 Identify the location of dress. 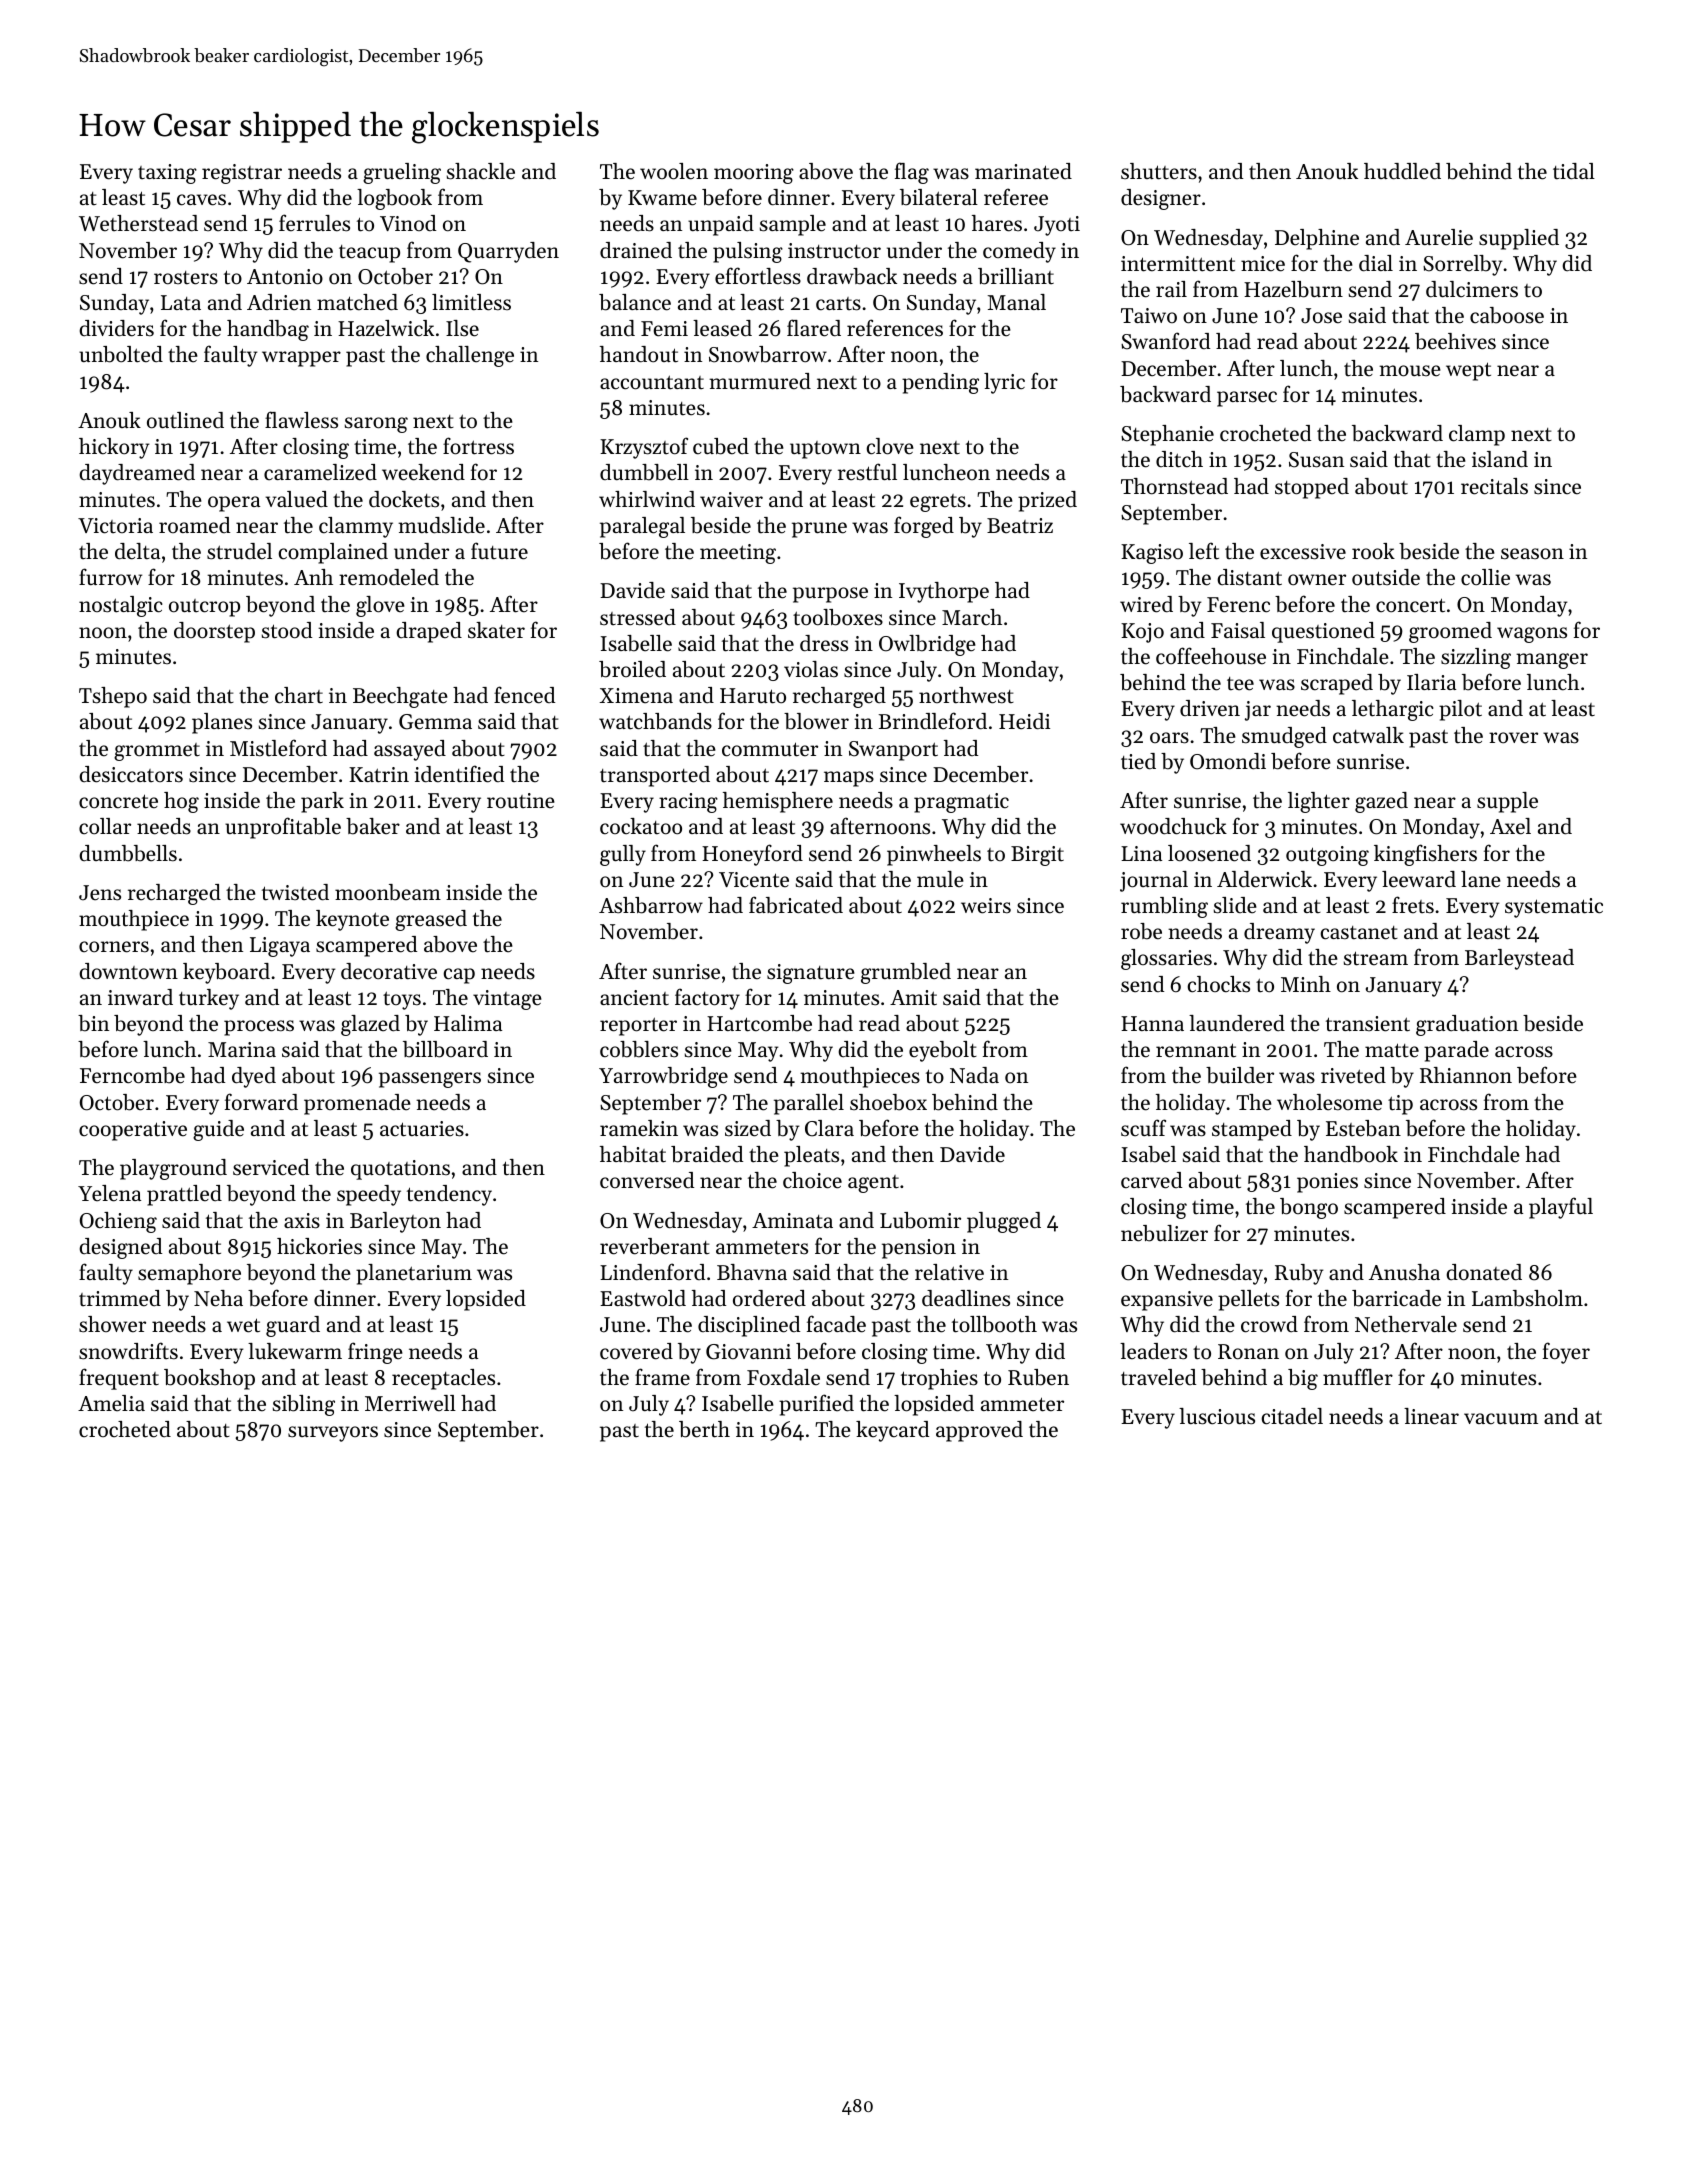
(824, 643).
